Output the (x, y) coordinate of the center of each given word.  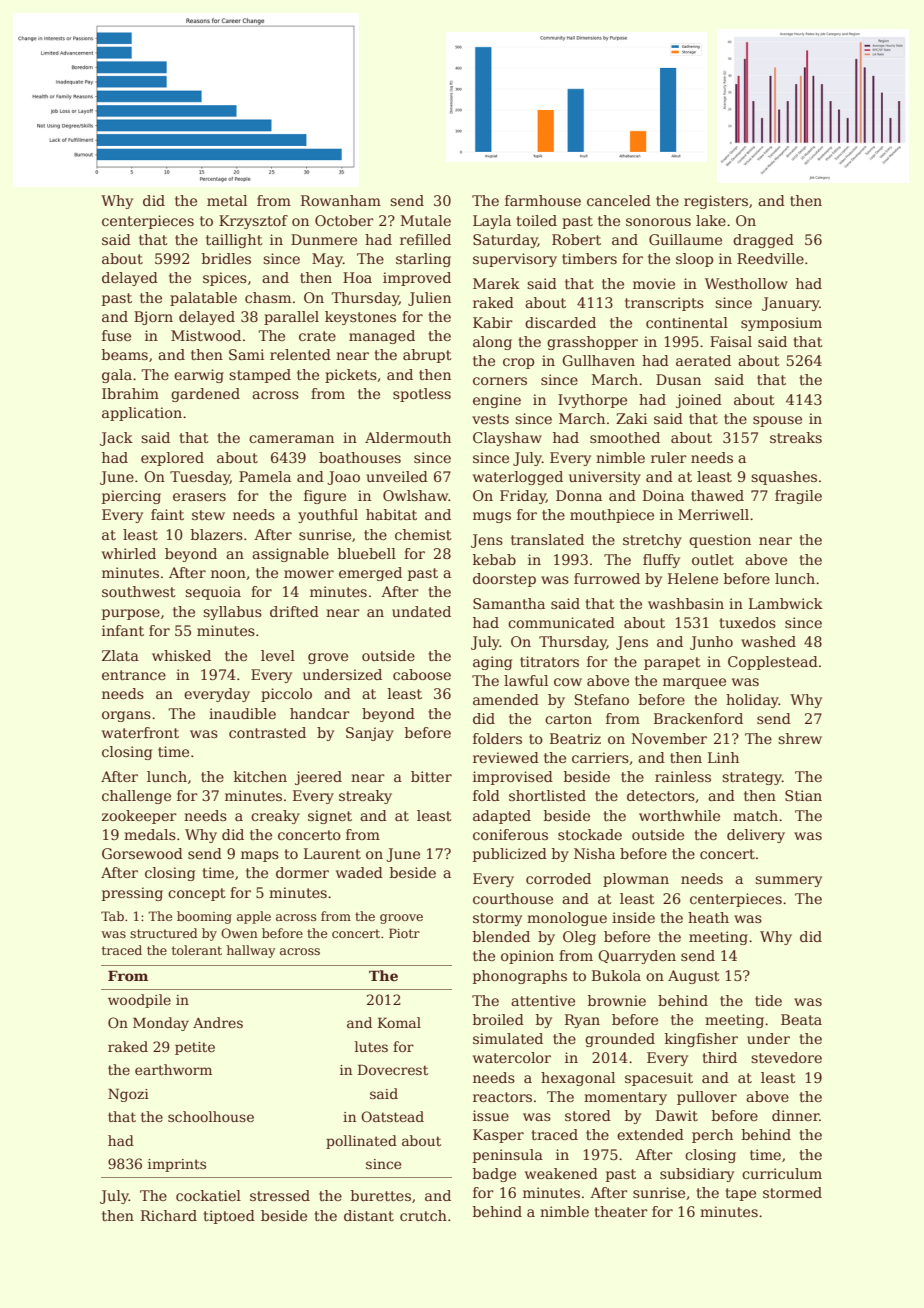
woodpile (139, 1001)
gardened (205, 395)
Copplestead (773, 663)
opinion (527, 957)
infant (123, 630)
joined (699, 401)
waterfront (140, 732)
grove (328, 658)
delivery (756, 836)
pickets (351, 376)
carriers (600, 757)
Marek (496, 283)
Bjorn (153, 318)
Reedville (770, 258)
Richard (169, 1215)
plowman (636, 880)
